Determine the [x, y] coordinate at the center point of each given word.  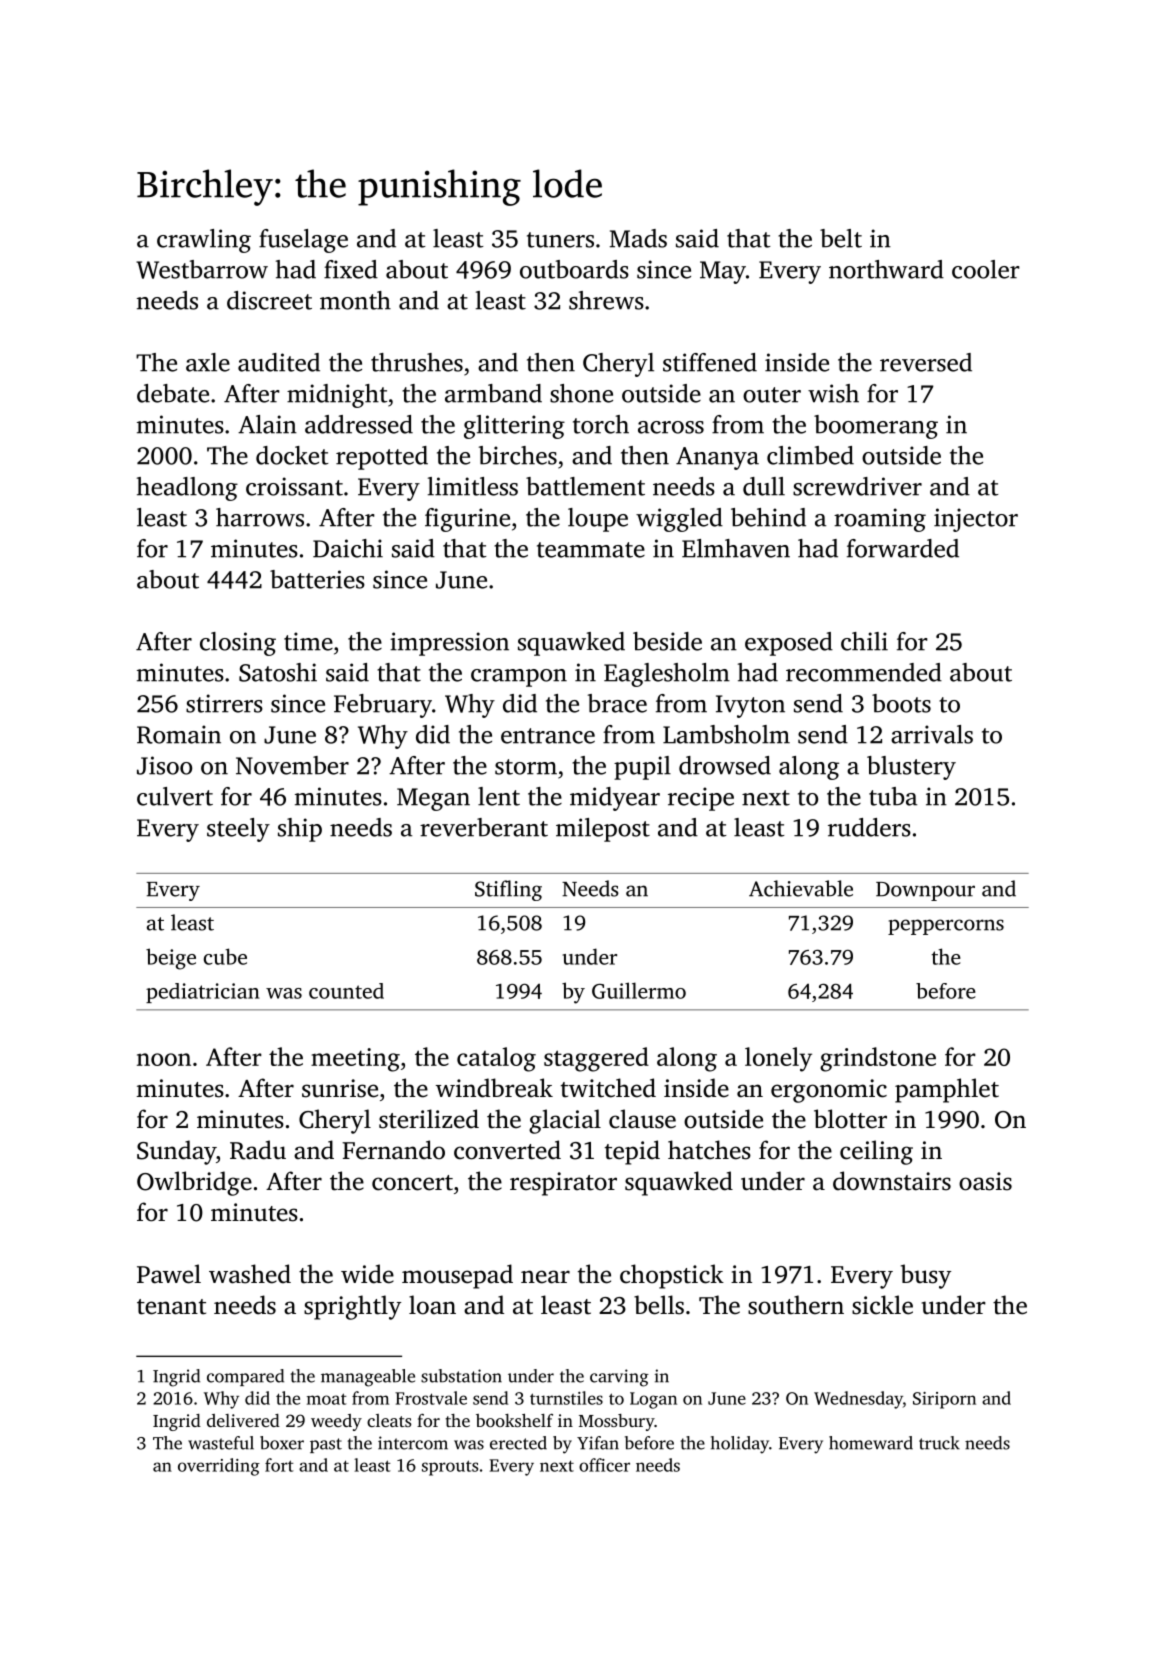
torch [601, 424]
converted [507, 1150]
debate [173, 393]
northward [886, 269]
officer [604, 1465]
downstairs [892, 1181]
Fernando [393, 1150]
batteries [317, 579]
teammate [591, 550]
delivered [243, 1420]
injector [976, 520]
